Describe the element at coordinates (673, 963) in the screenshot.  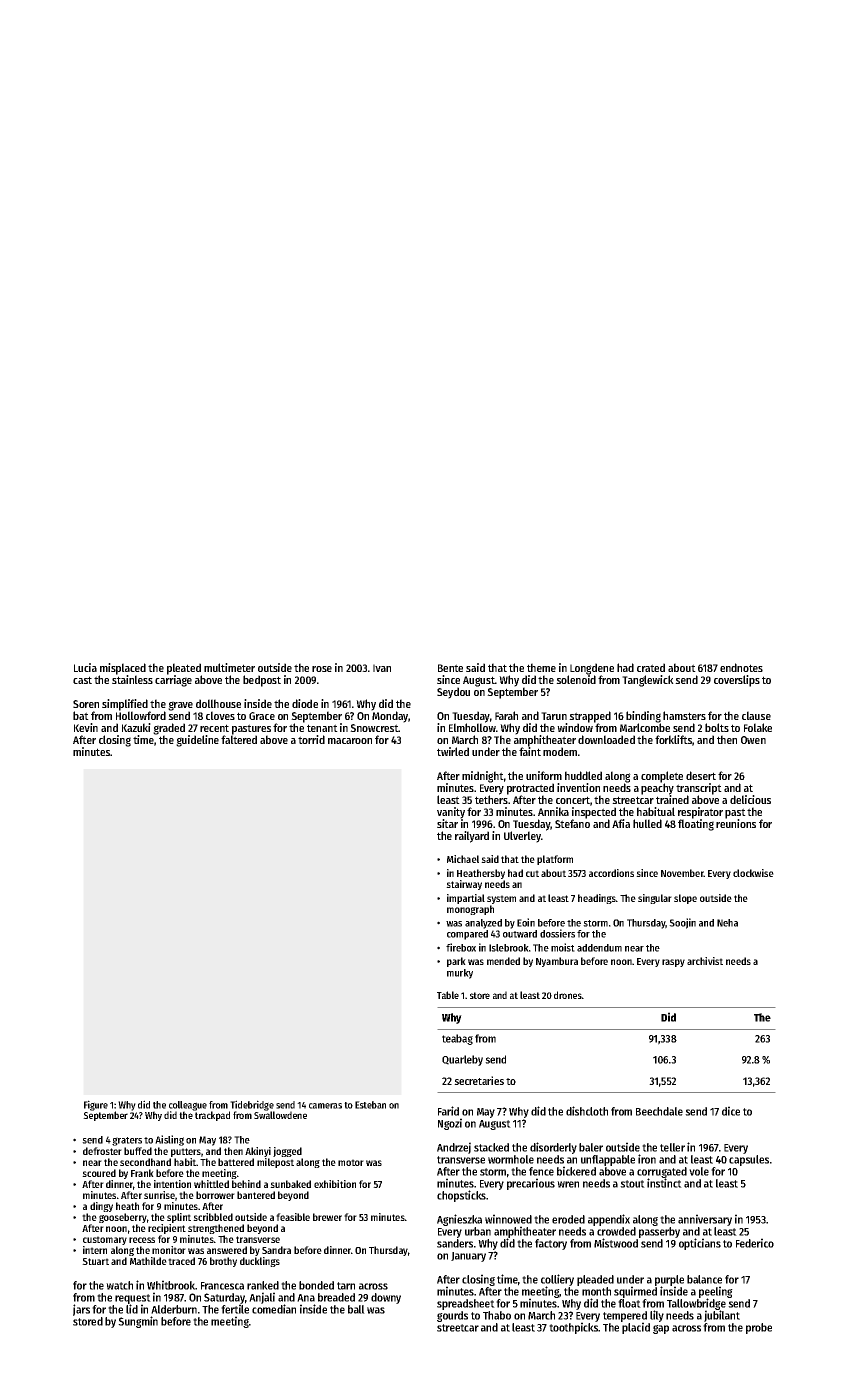
I see `raspy` at that location.
